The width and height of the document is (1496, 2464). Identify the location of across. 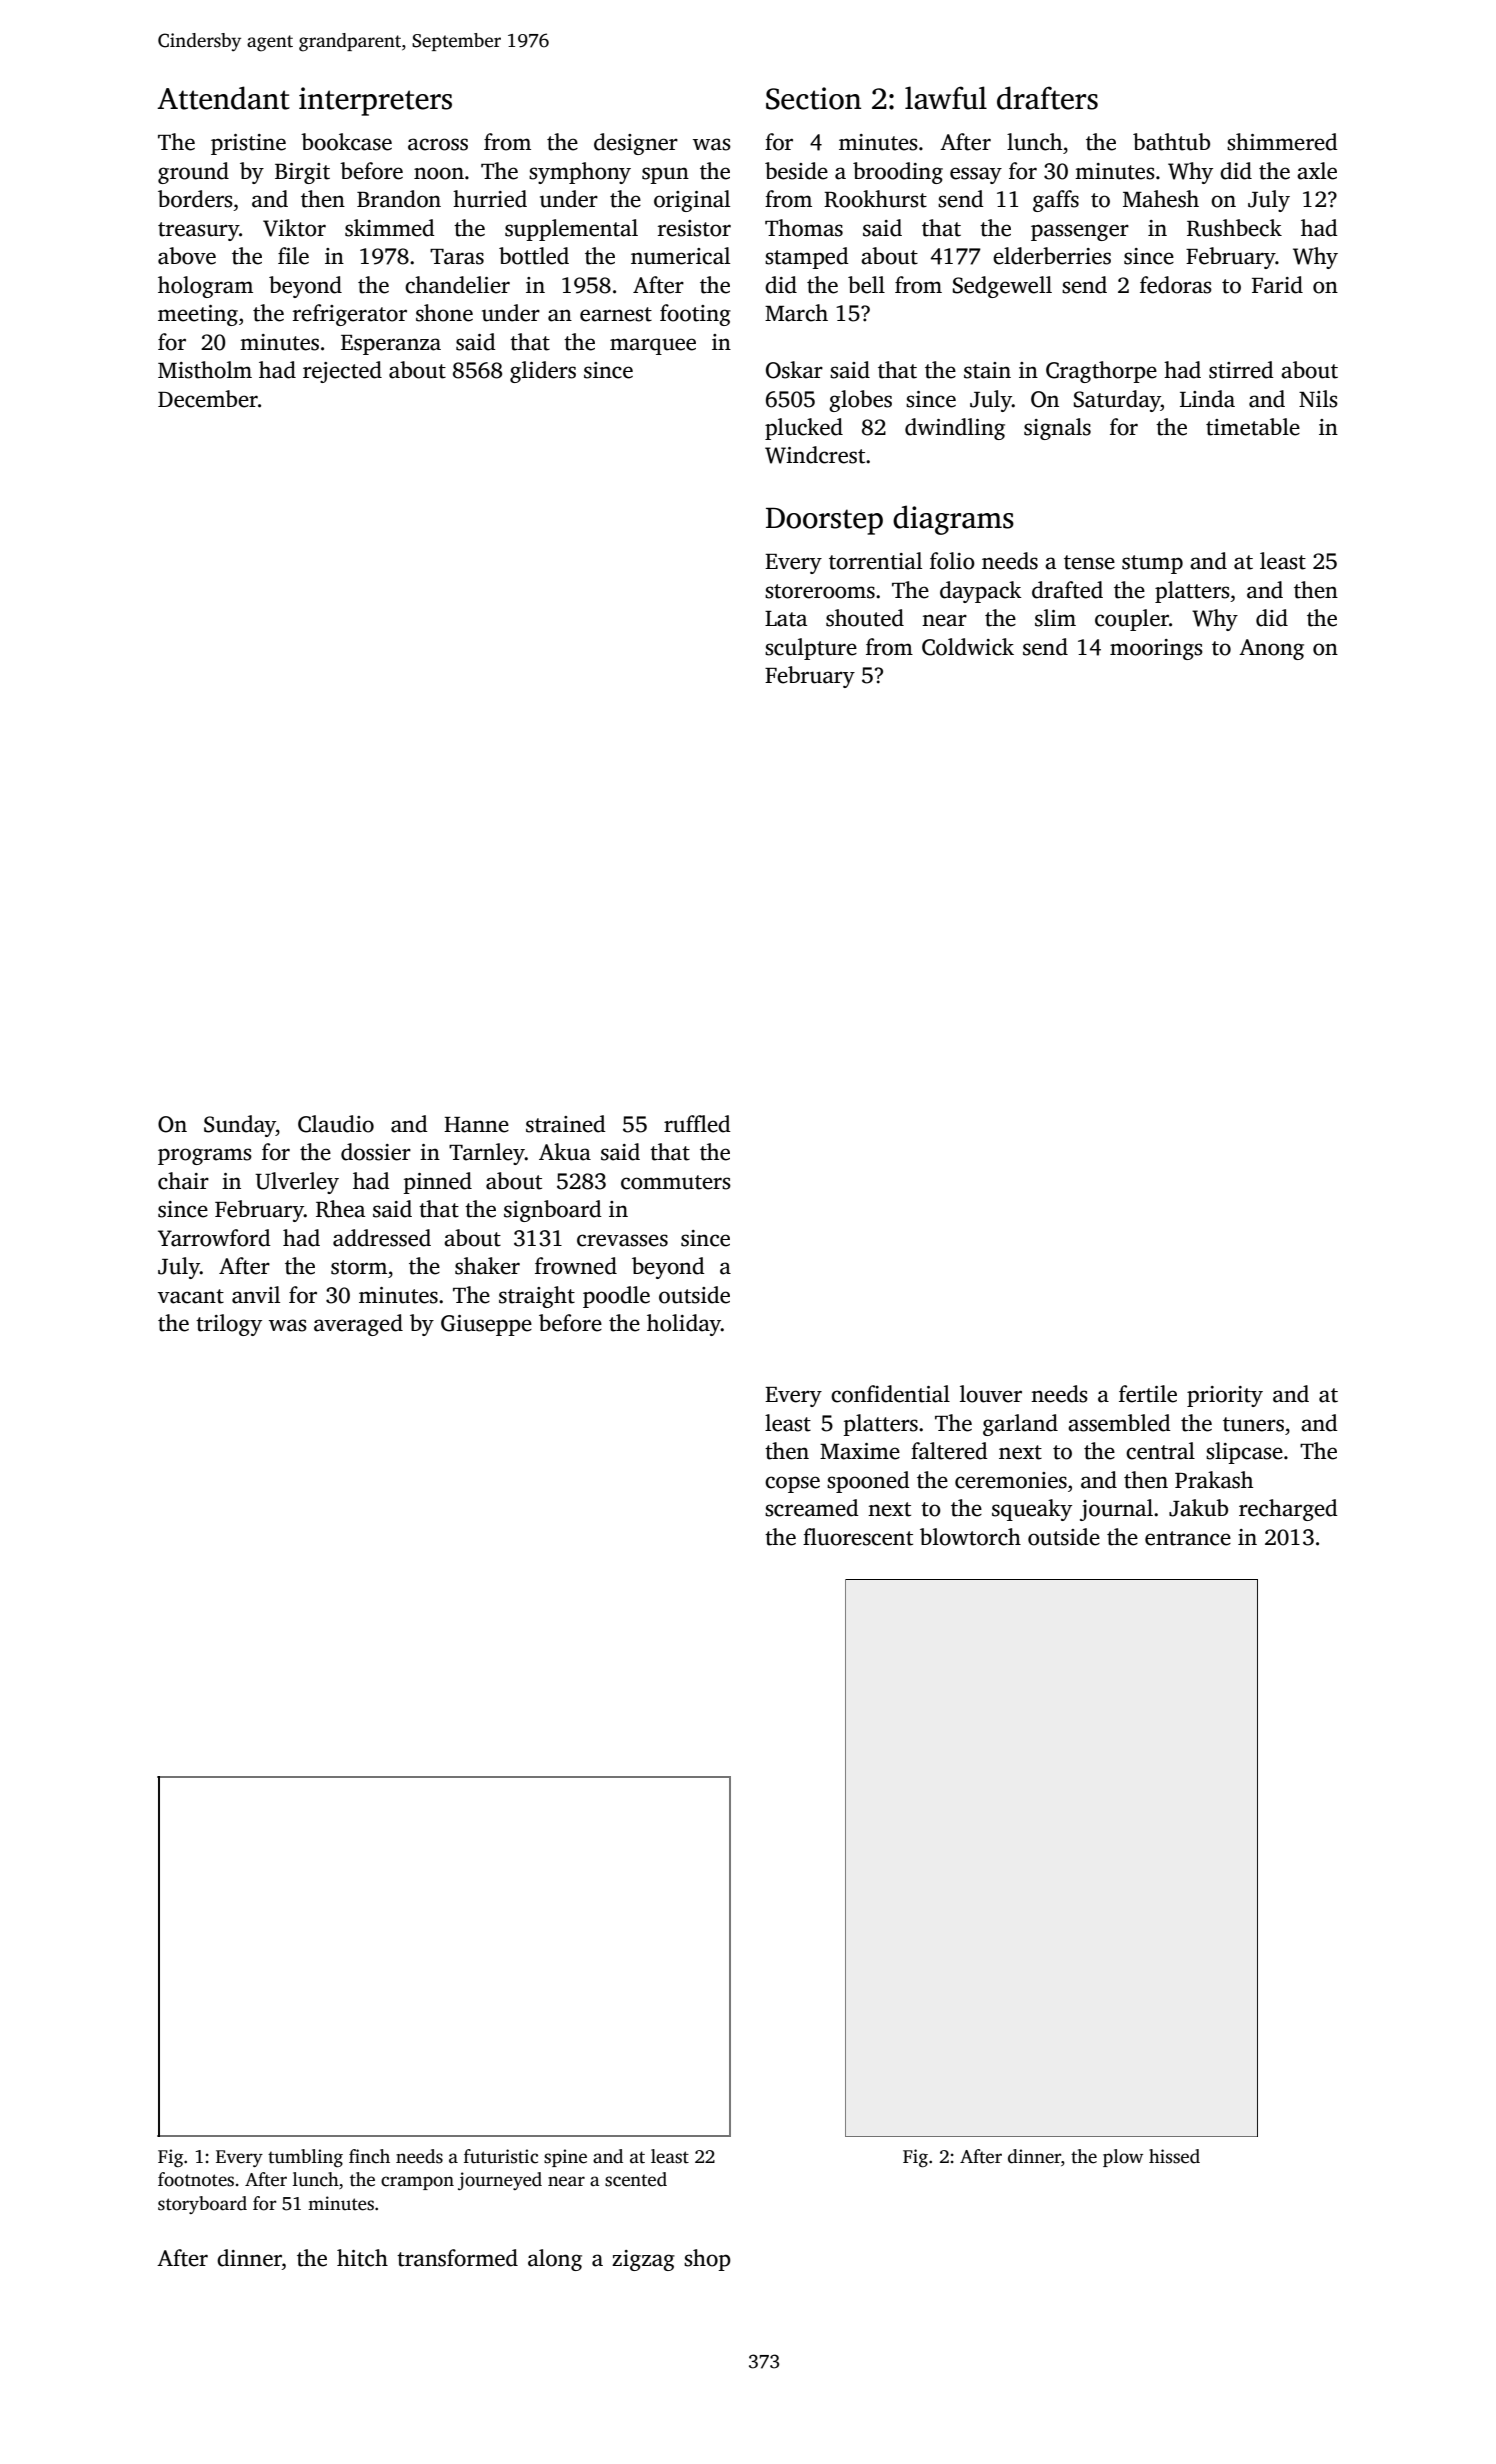
(438, 144).
